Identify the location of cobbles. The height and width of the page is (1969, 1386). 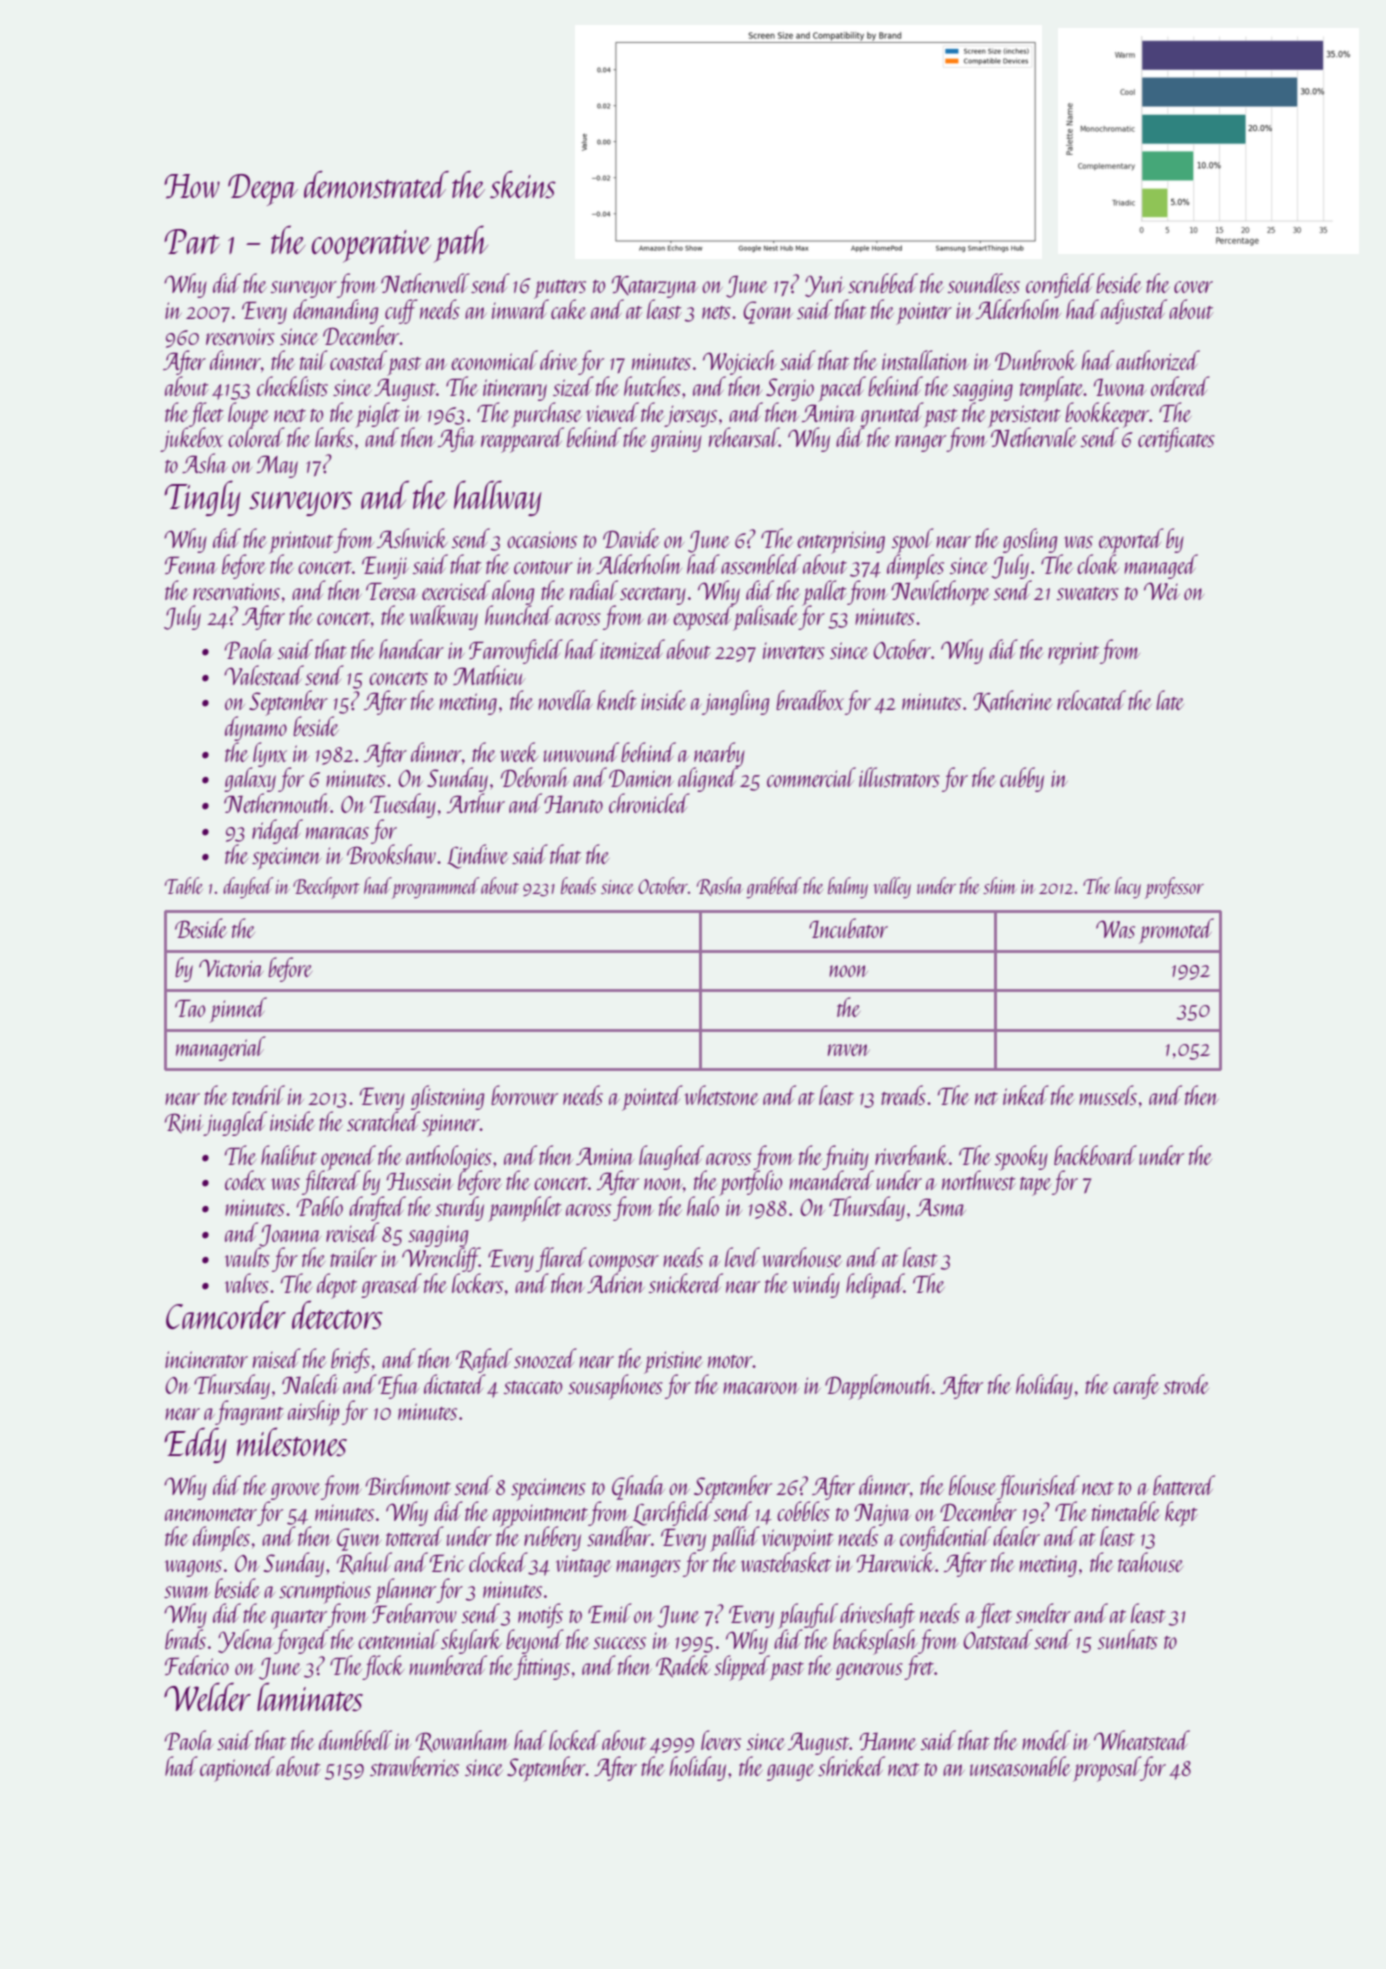
(803, 1511).
